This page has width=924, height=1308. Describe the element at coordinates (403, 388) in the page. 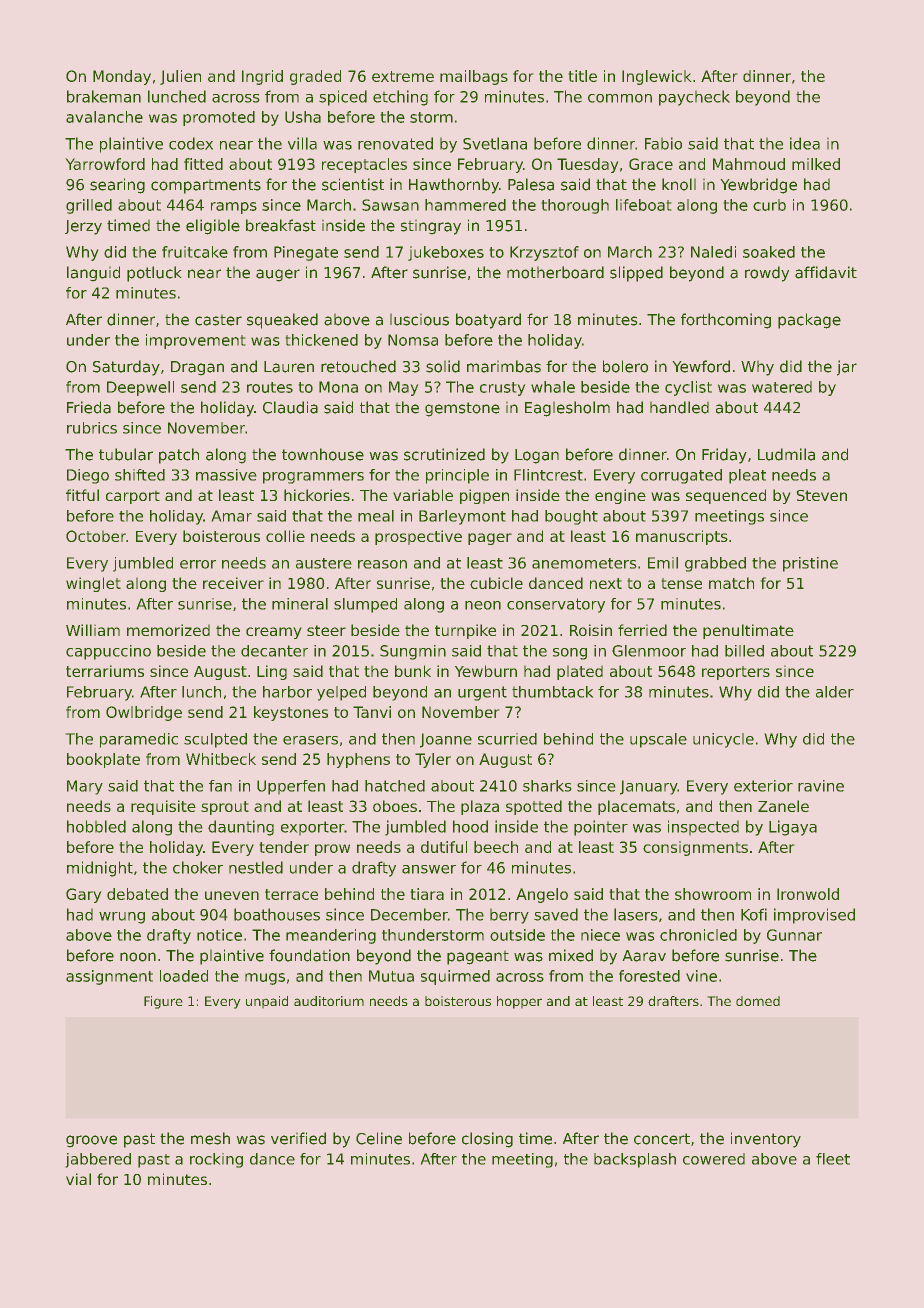

I see `May` at that location.
